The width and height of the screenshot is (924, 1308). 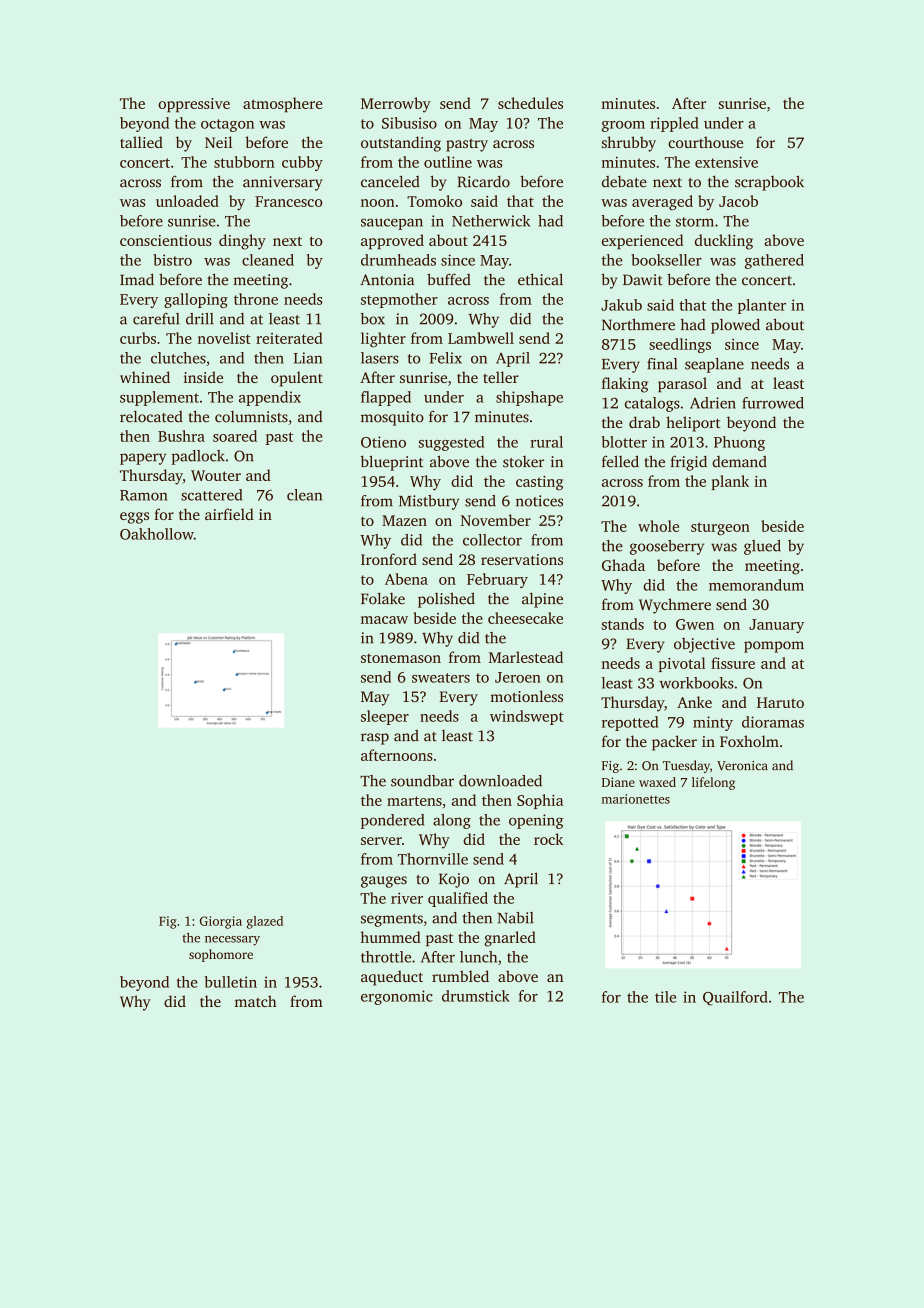 What do you see at coordinates (458, 899) in the screenshot?
I see `qualified` at bounding box center [458, 899].
